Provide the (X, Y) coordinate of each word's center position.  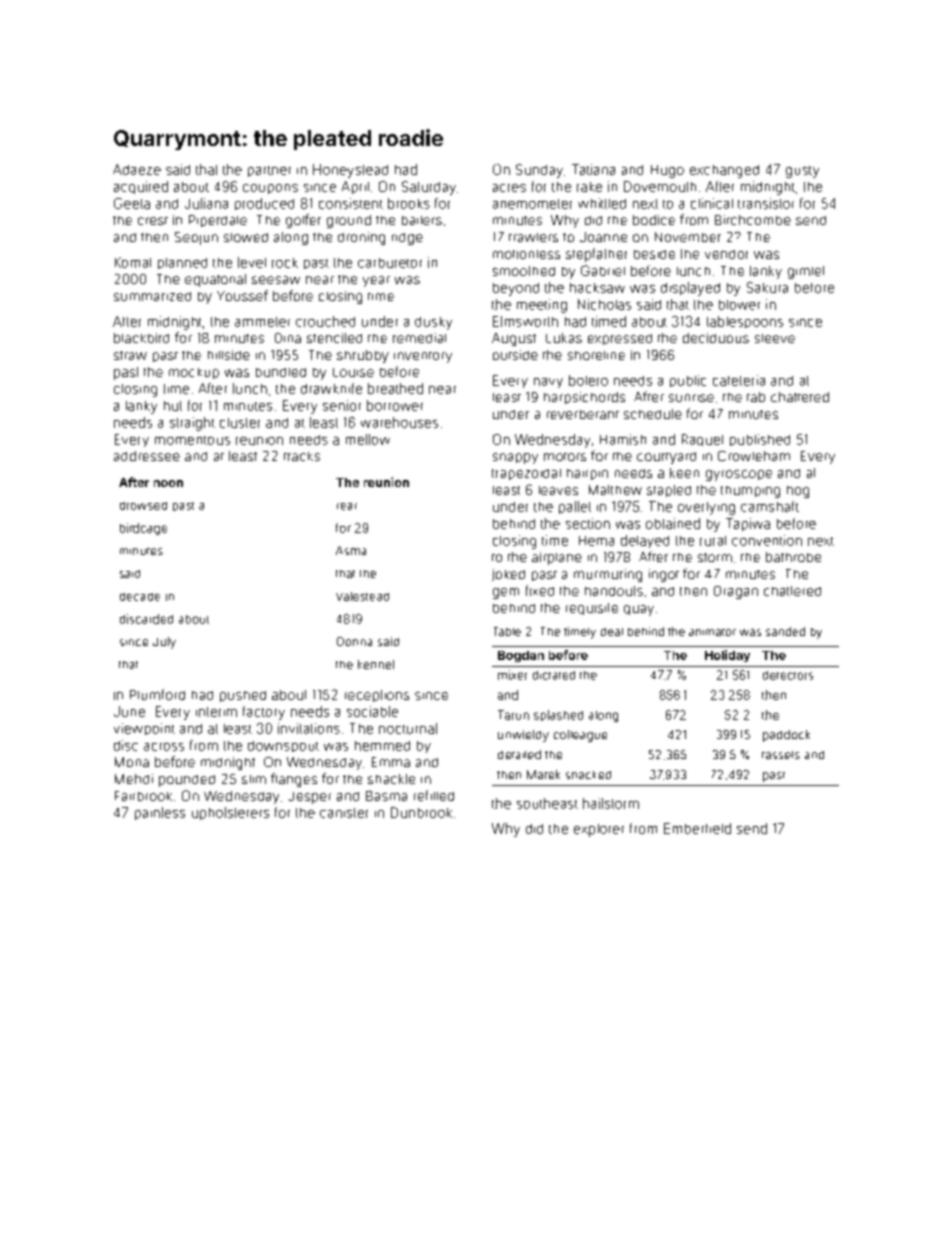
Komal (133, 262)
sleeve (775, 338)
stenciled (334, 338)
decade (140, 597)
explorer (599, 830)
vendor (726, 254)
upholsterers (230, 813)
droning (361, 238)
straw (130, 355)
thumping (750, 492)
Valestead (362, 596)
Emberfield (697, 828)
